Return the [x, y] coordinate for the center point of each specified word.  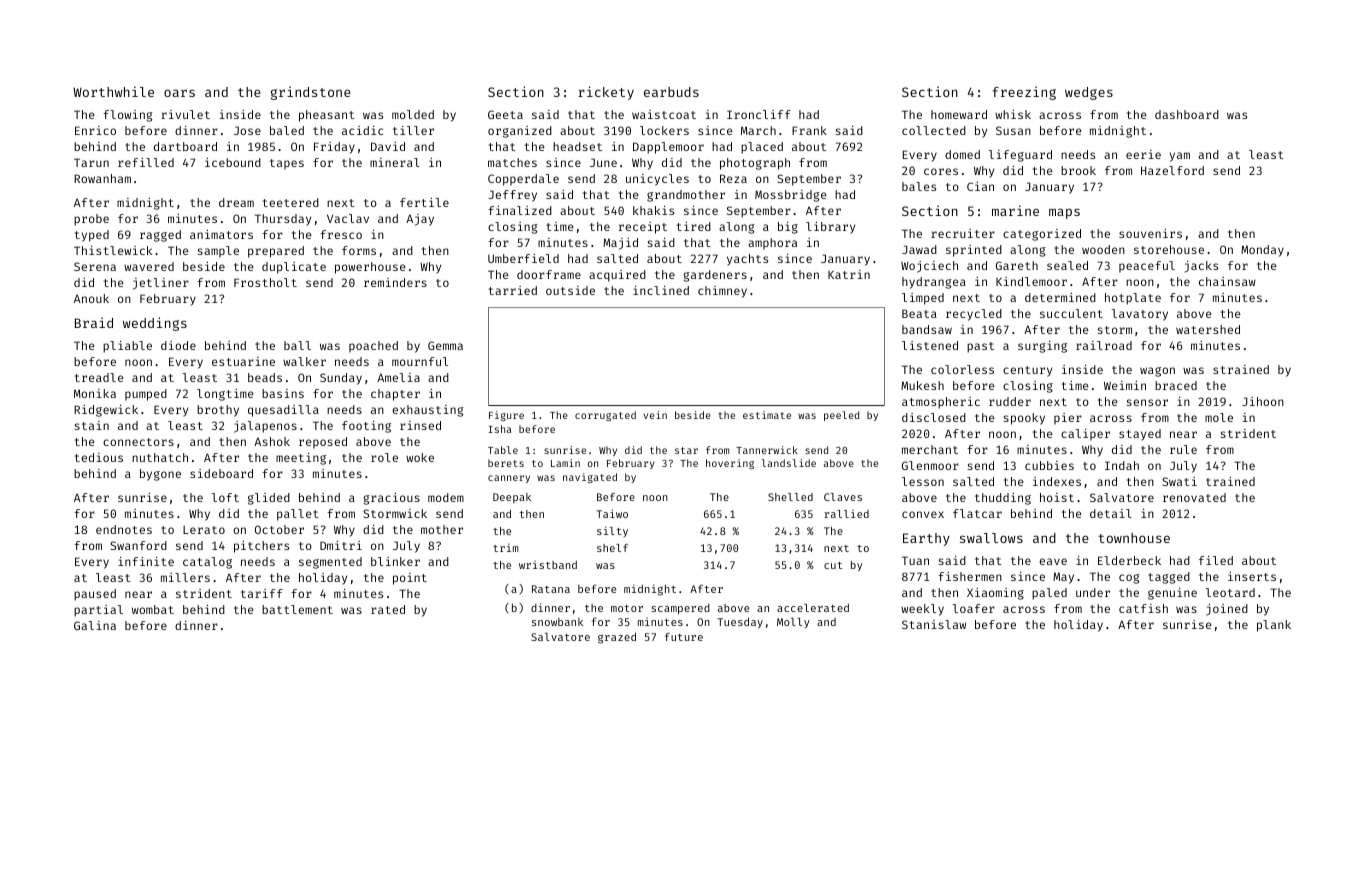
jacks [1201, 267]
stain [92, 425]
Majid [620, 244]
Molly [793, 623]
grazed [617, 638]
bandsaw [927, 329]
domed [962, 154]
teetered [291, 202]
